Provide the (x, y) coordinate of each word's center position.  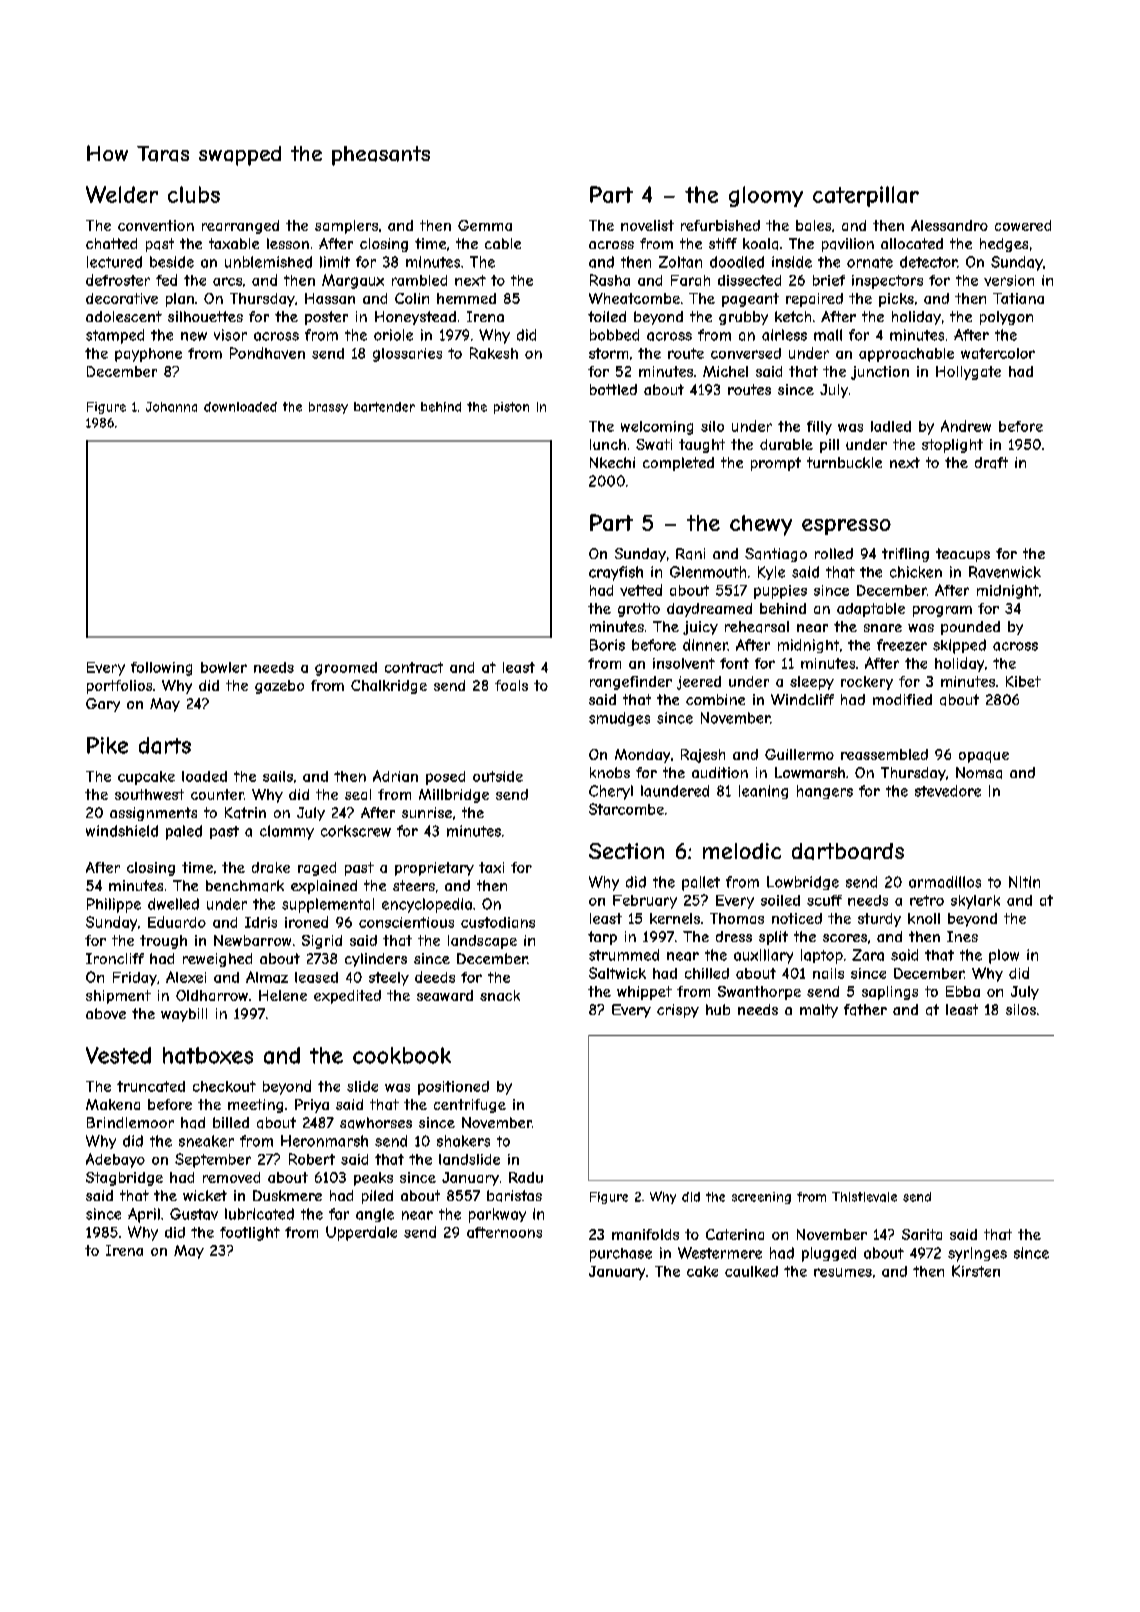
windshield (122, 831)
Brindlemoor (130, 1122)
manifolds (645, 1234)
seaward (445, 995)
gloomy (766, 196)
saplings (890, 993)
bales (813, 225)
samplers (346, 227)
